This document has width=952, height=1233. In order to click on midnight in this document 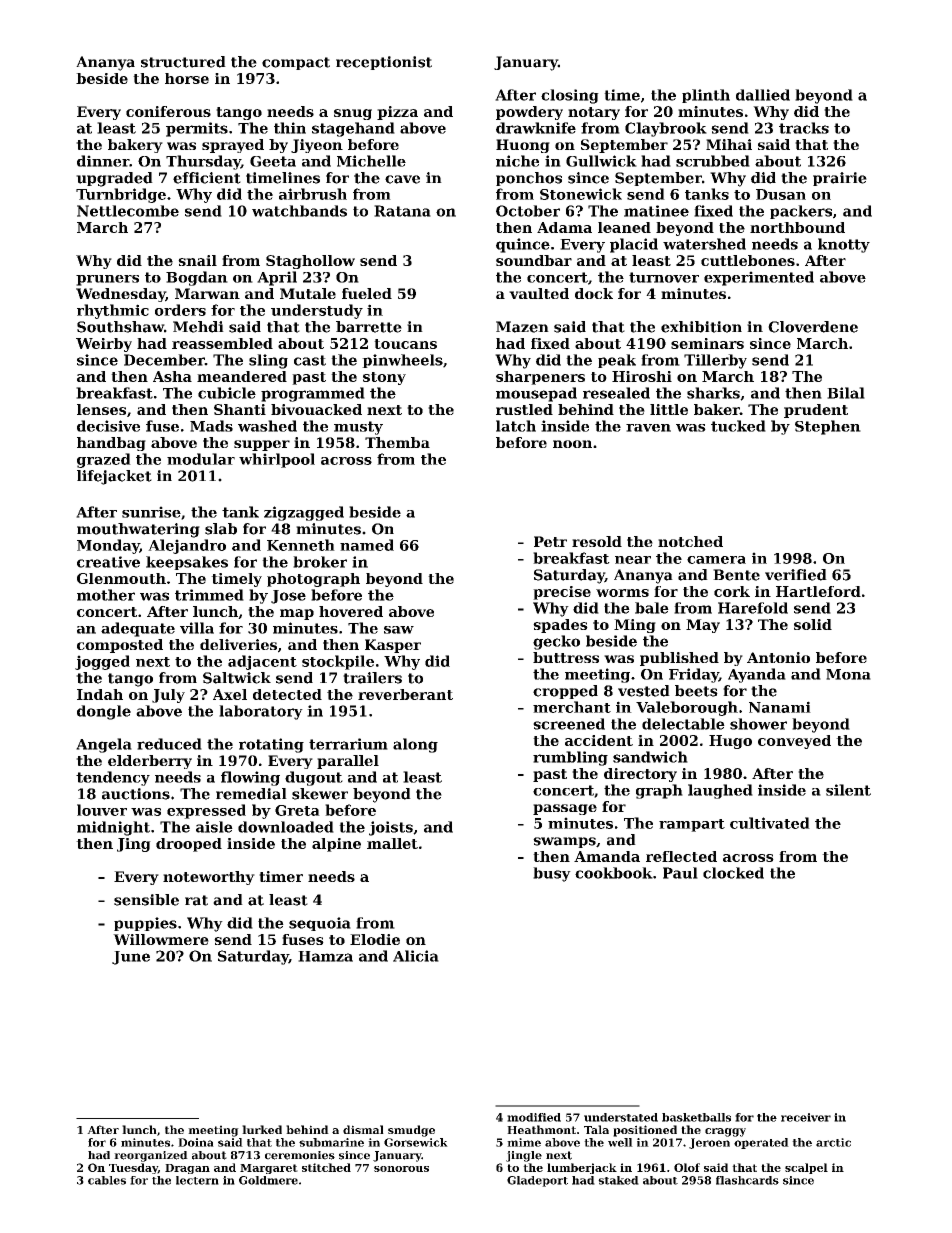, I will do `click(113, 828)`.
